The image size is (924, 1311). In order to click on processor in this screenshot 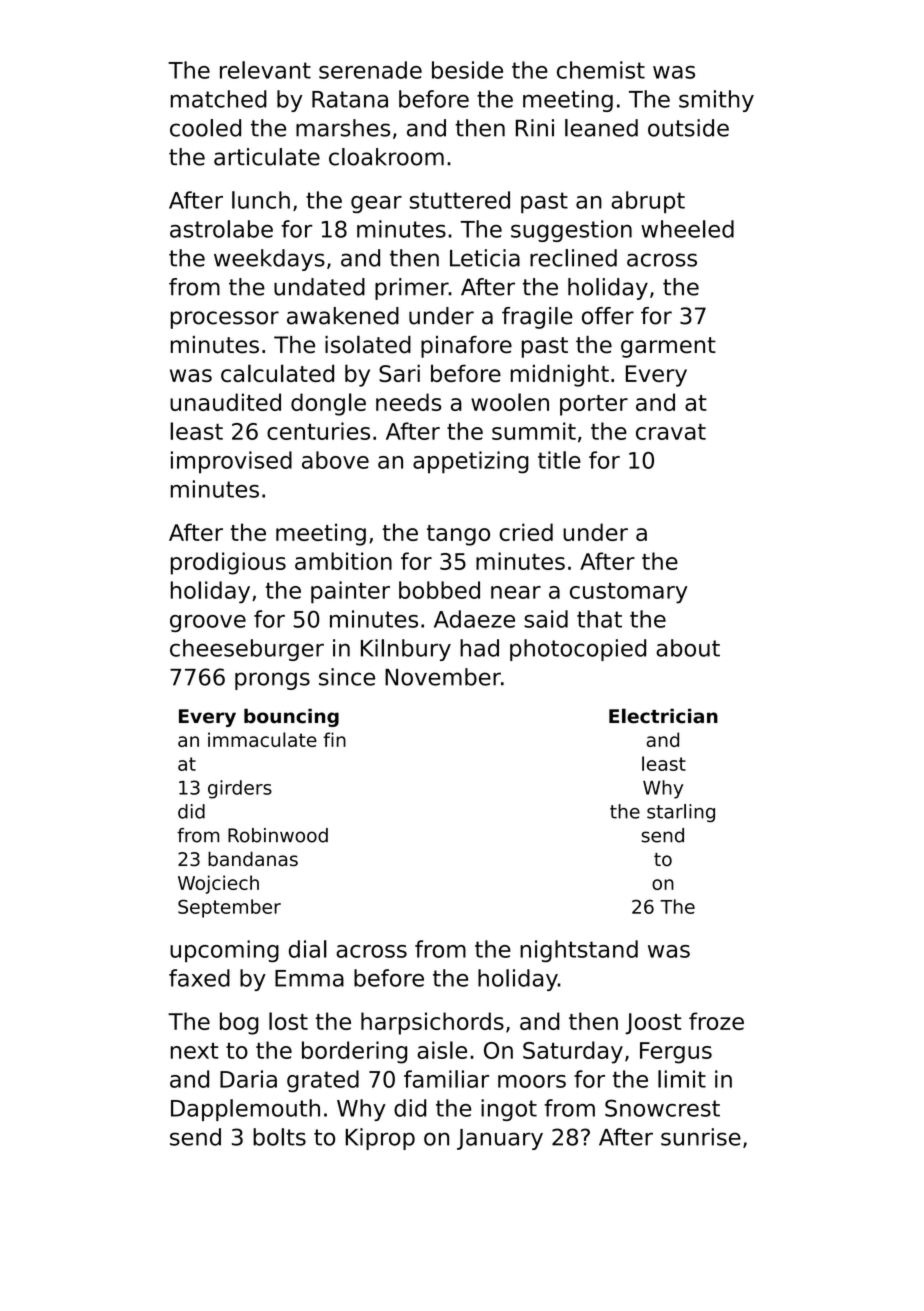, I will do `click(225, 320)`.
